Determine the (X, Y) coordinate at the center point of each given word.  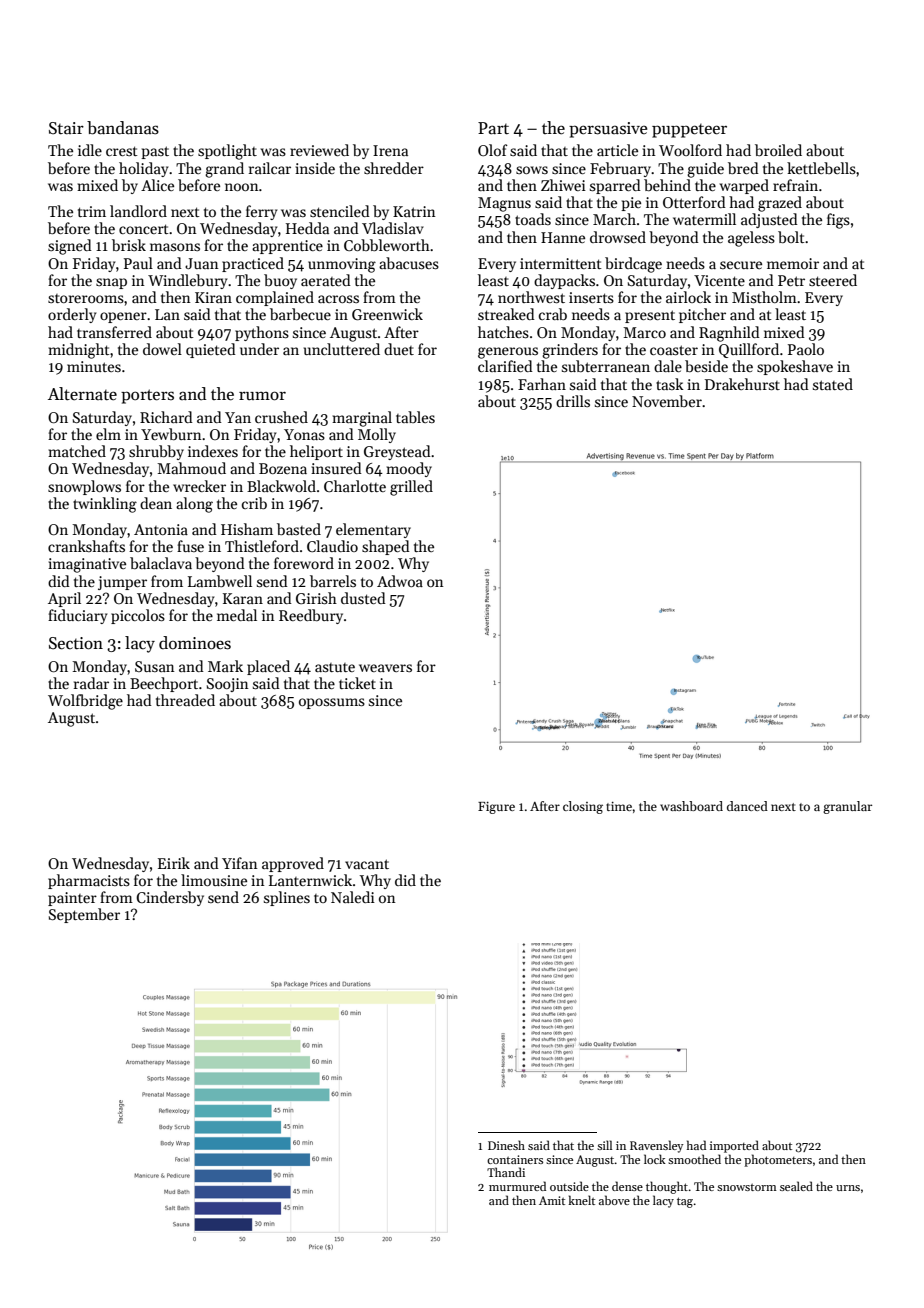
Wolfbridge (85, 702)
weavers (385, 668)
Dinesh (506, 1145)
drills (573, 401)
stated (833, 384)
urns (848, 1188)
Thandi (506, 1172)
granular (847, 807)
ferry (261, 212)
